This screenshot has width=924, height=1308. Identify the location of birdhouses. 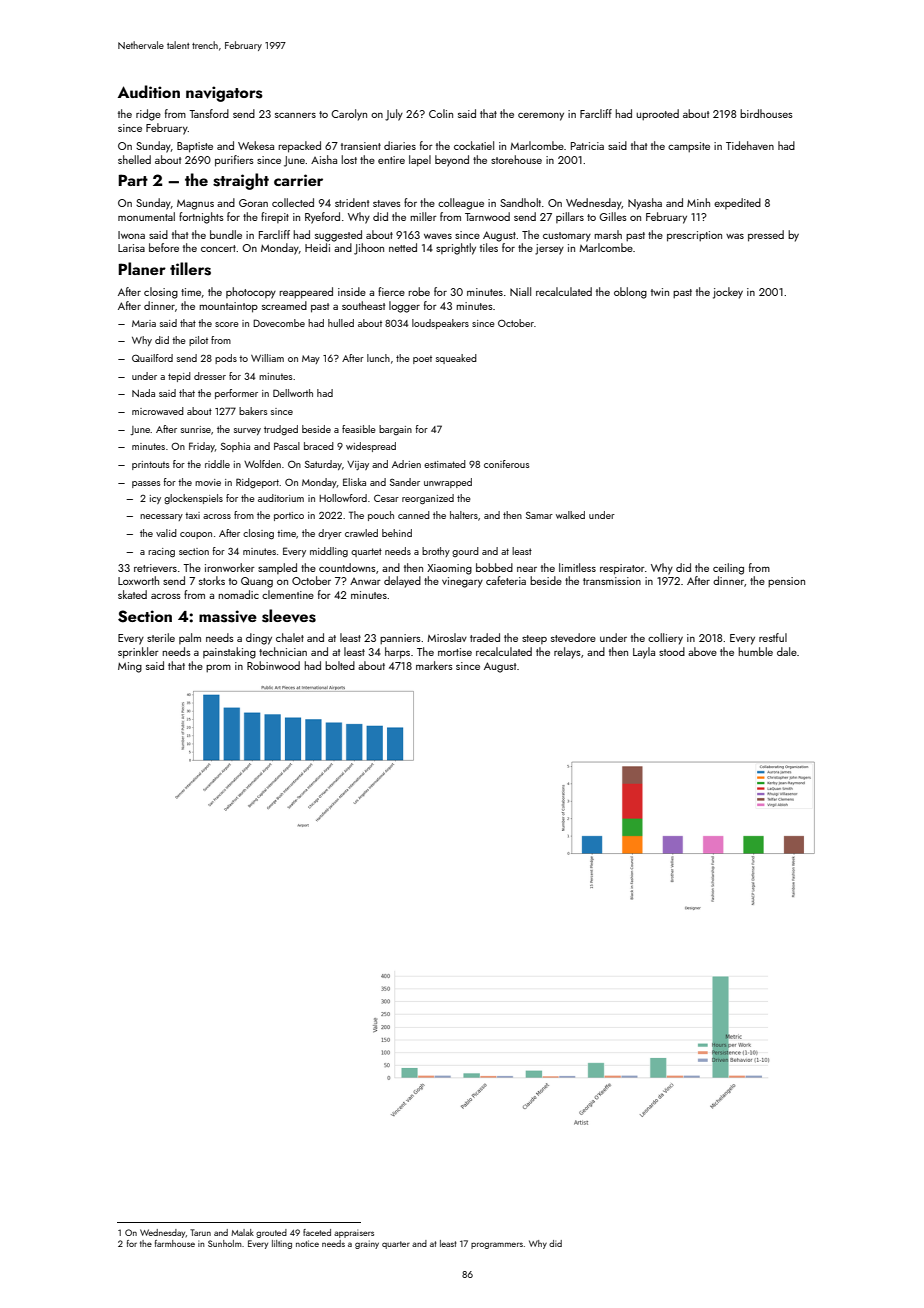
(766, 113).
